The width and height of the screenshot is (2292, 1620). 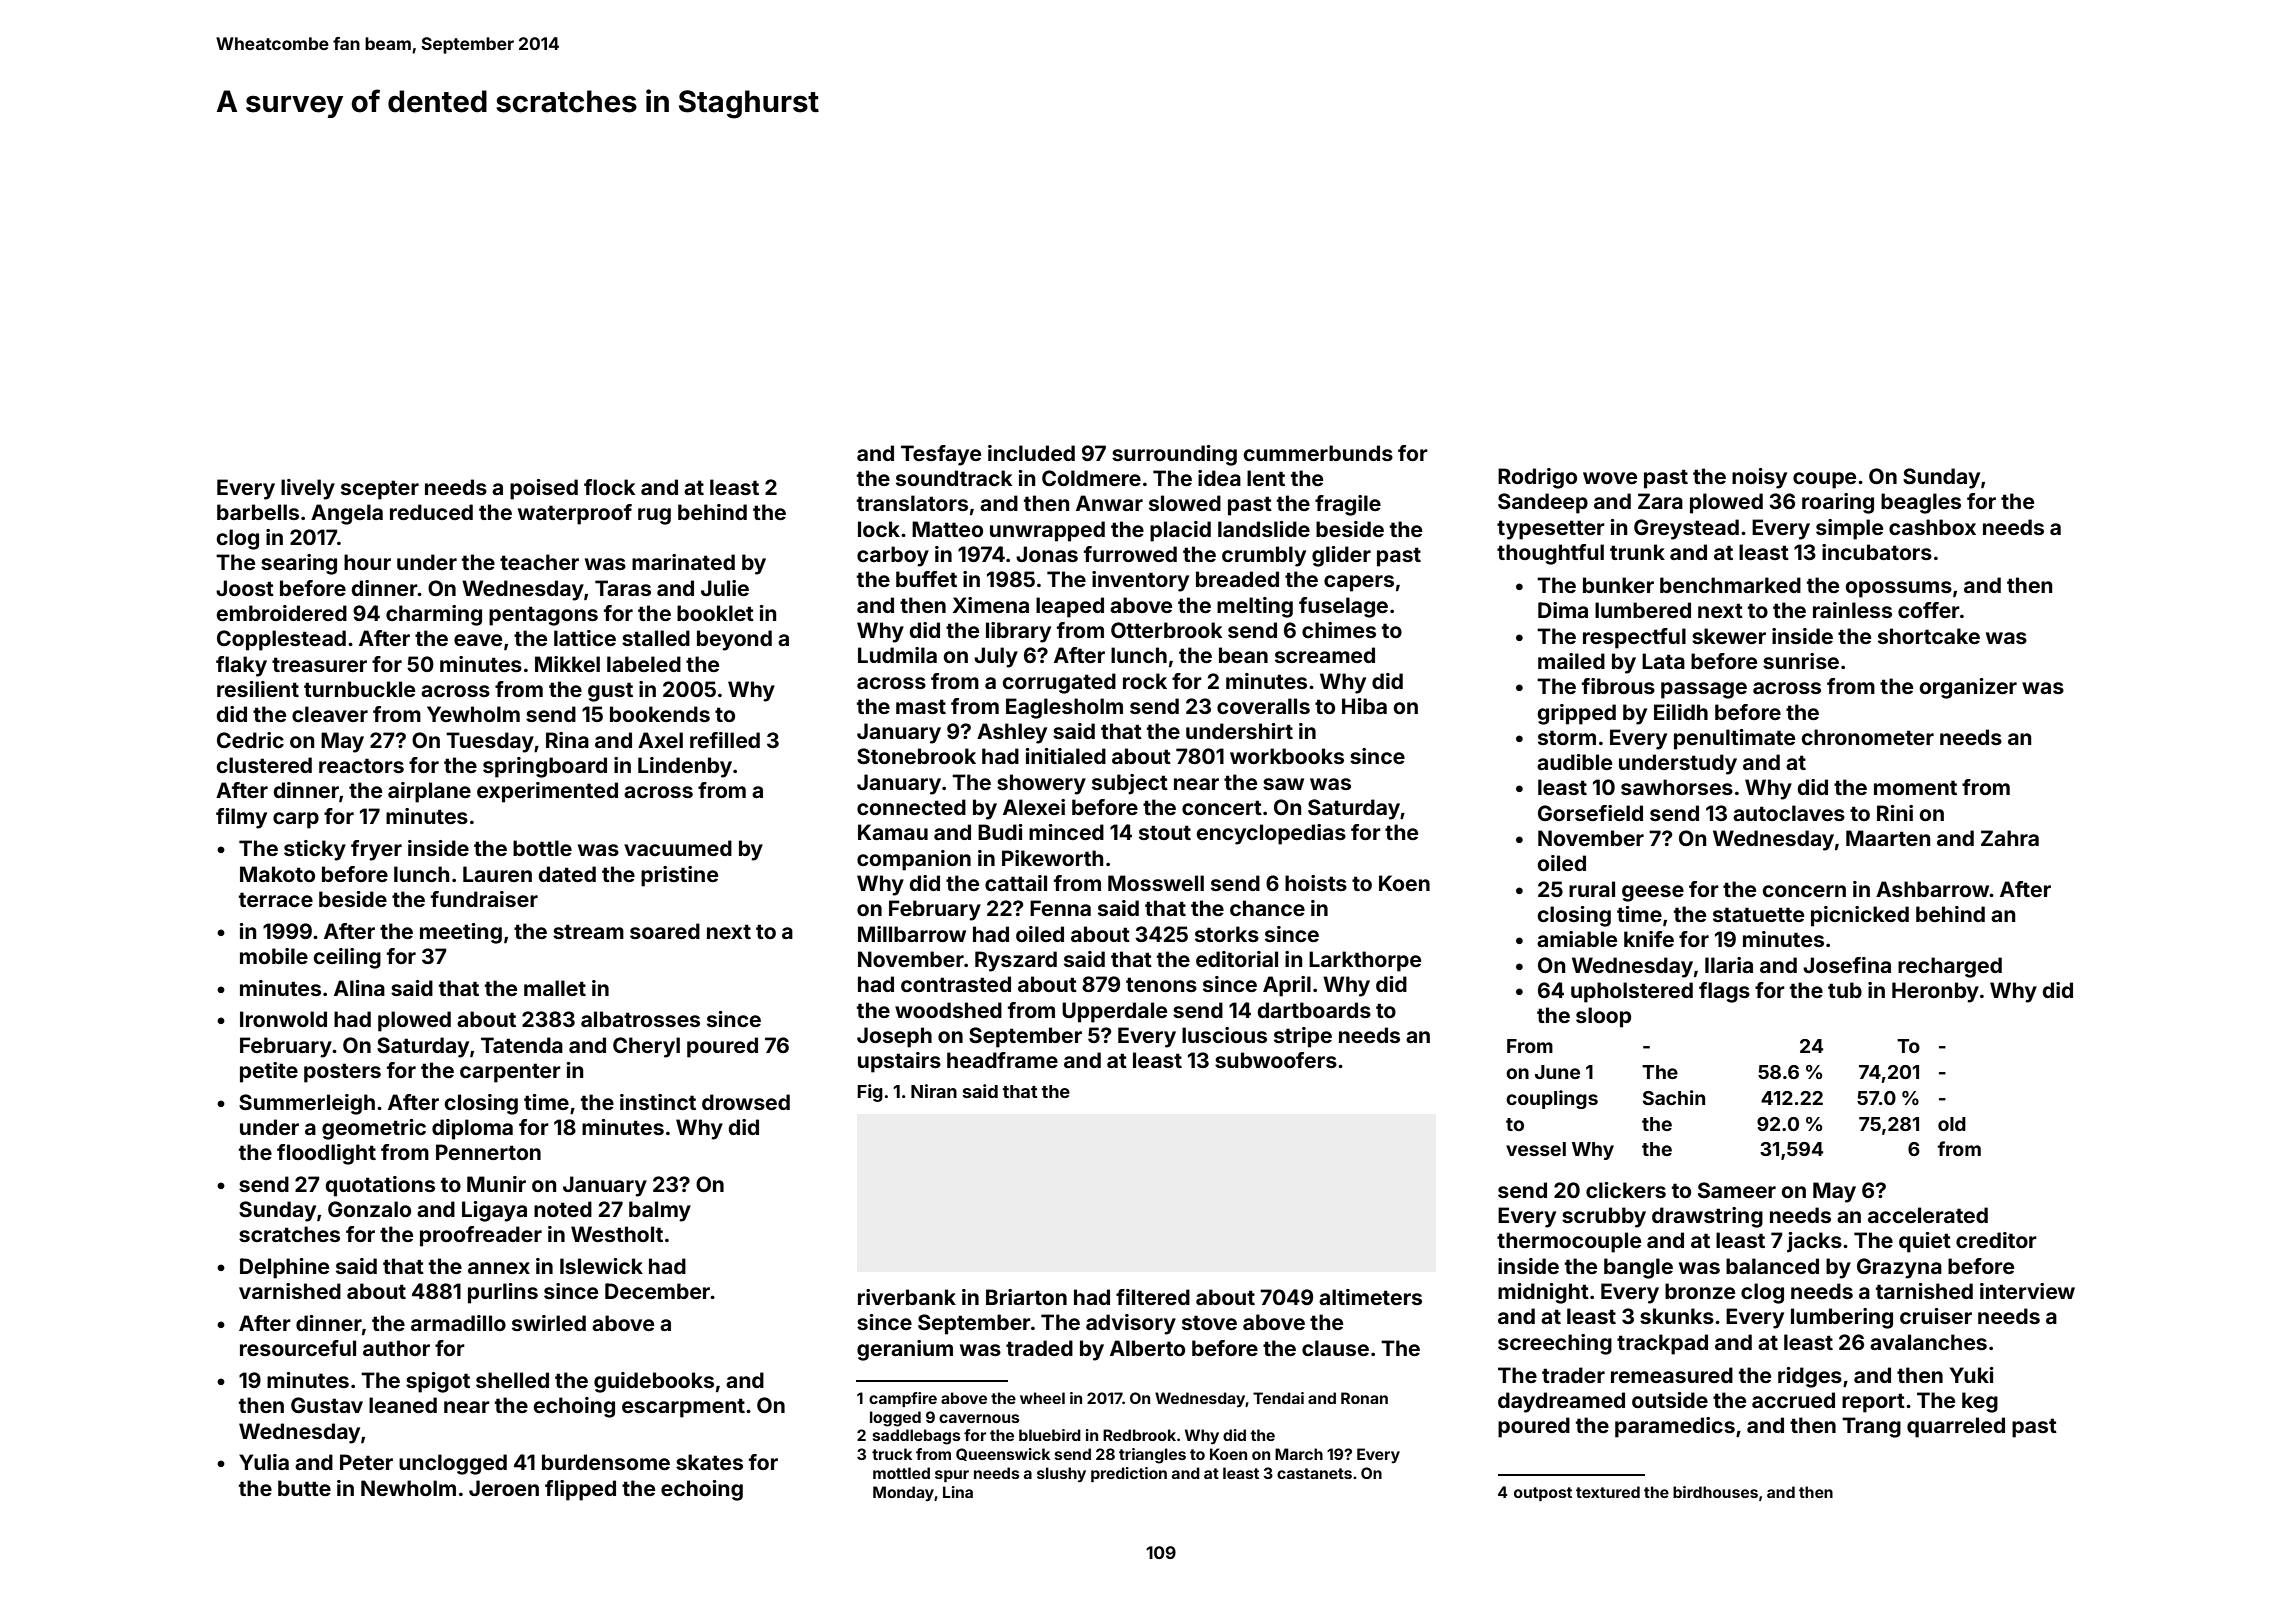 I want to click on skates, so click(x=709, y=1462).
